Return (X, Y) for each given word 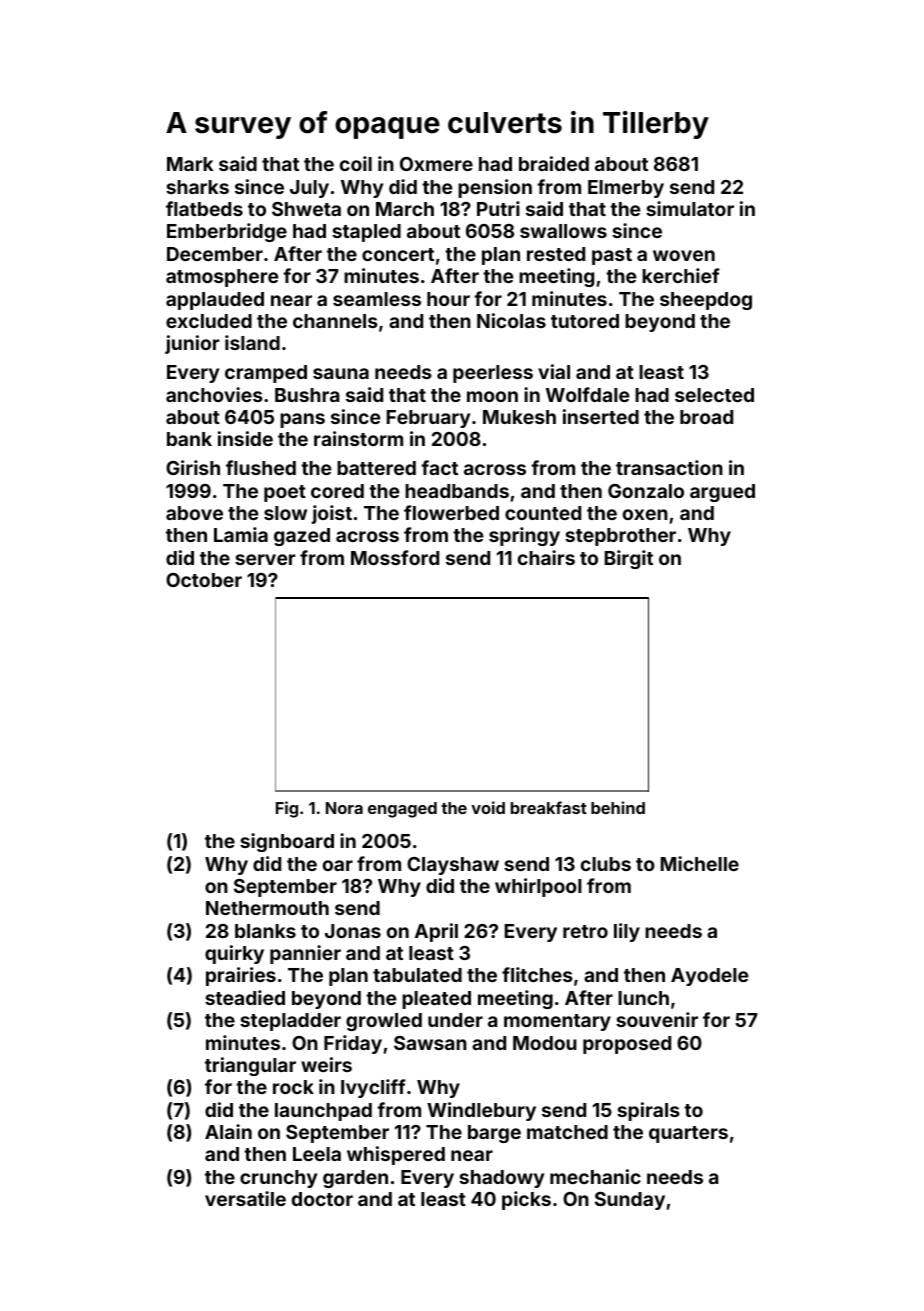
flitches (537, 974)
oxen (645, 514)
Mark (190, 164)
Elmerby (626, 189)
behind (618, 807)
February (428, 419)
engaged (402, 810)
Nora (344, 808)
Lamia (241, 534)
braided (554, 163)
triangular (250, 1066)
